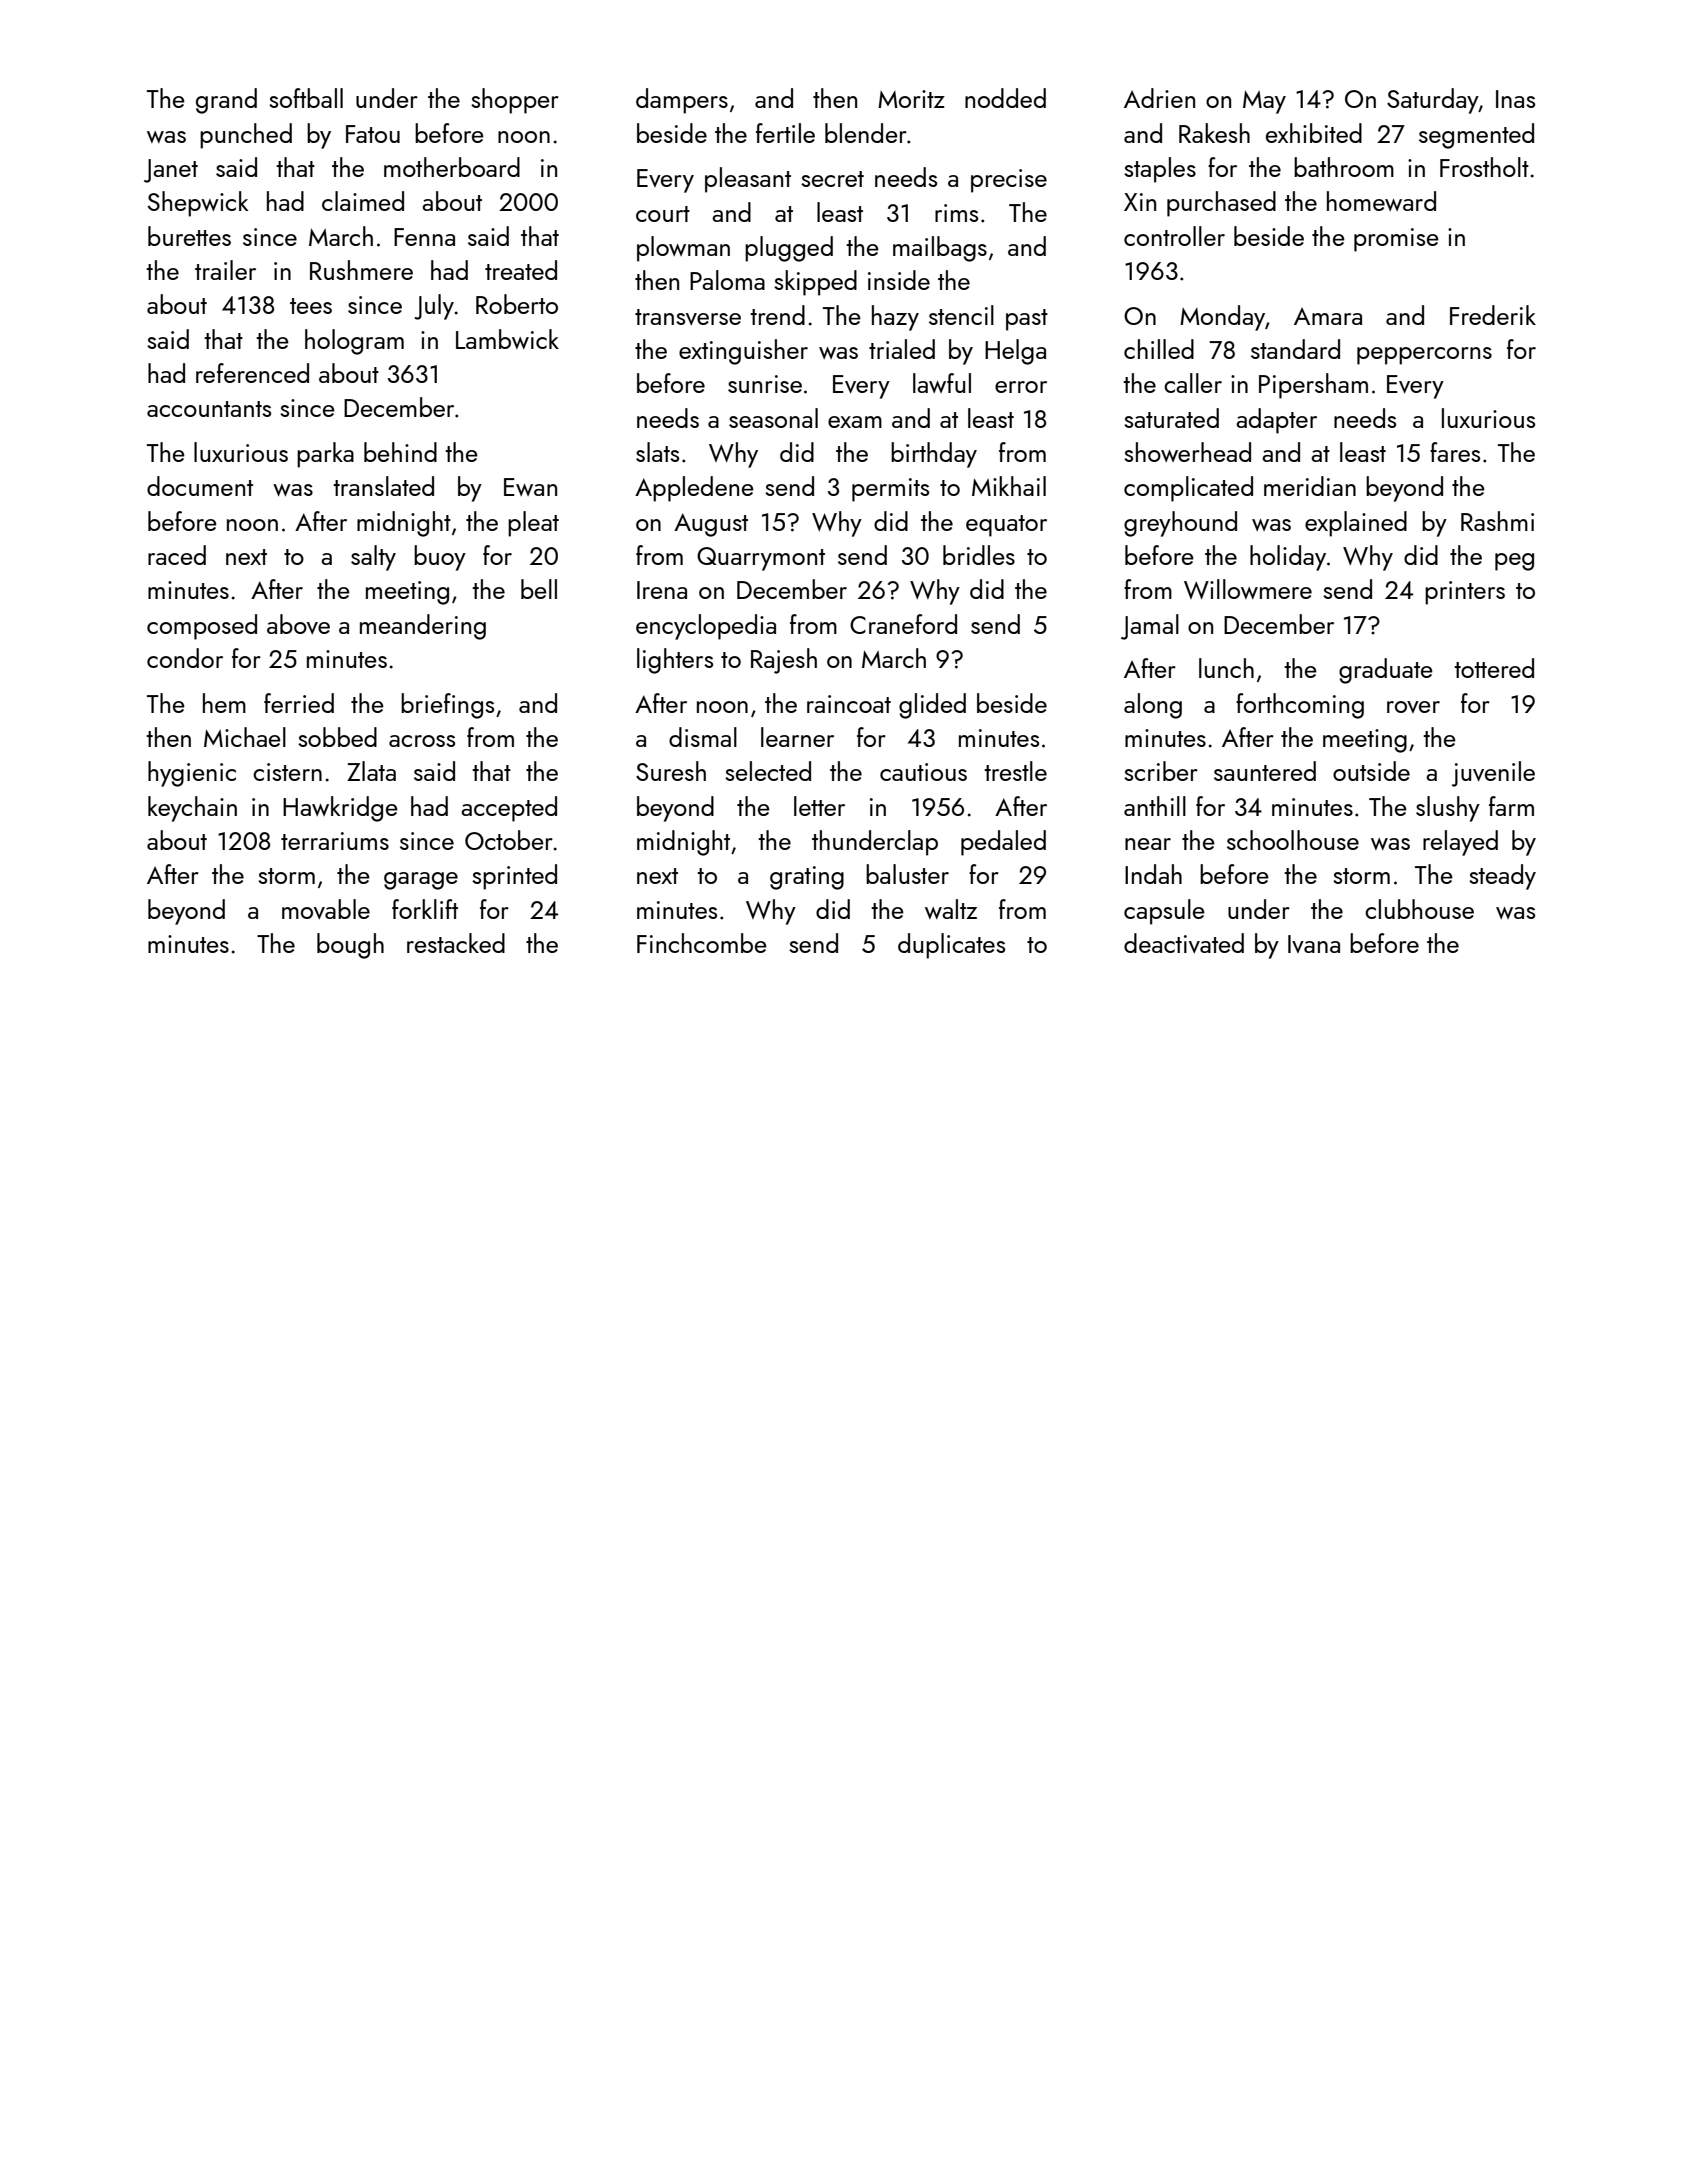  What do you see at coordinates (1300, 706) in the screenshot?
I see `forthcoming` at bounding box center [1300, 706].
